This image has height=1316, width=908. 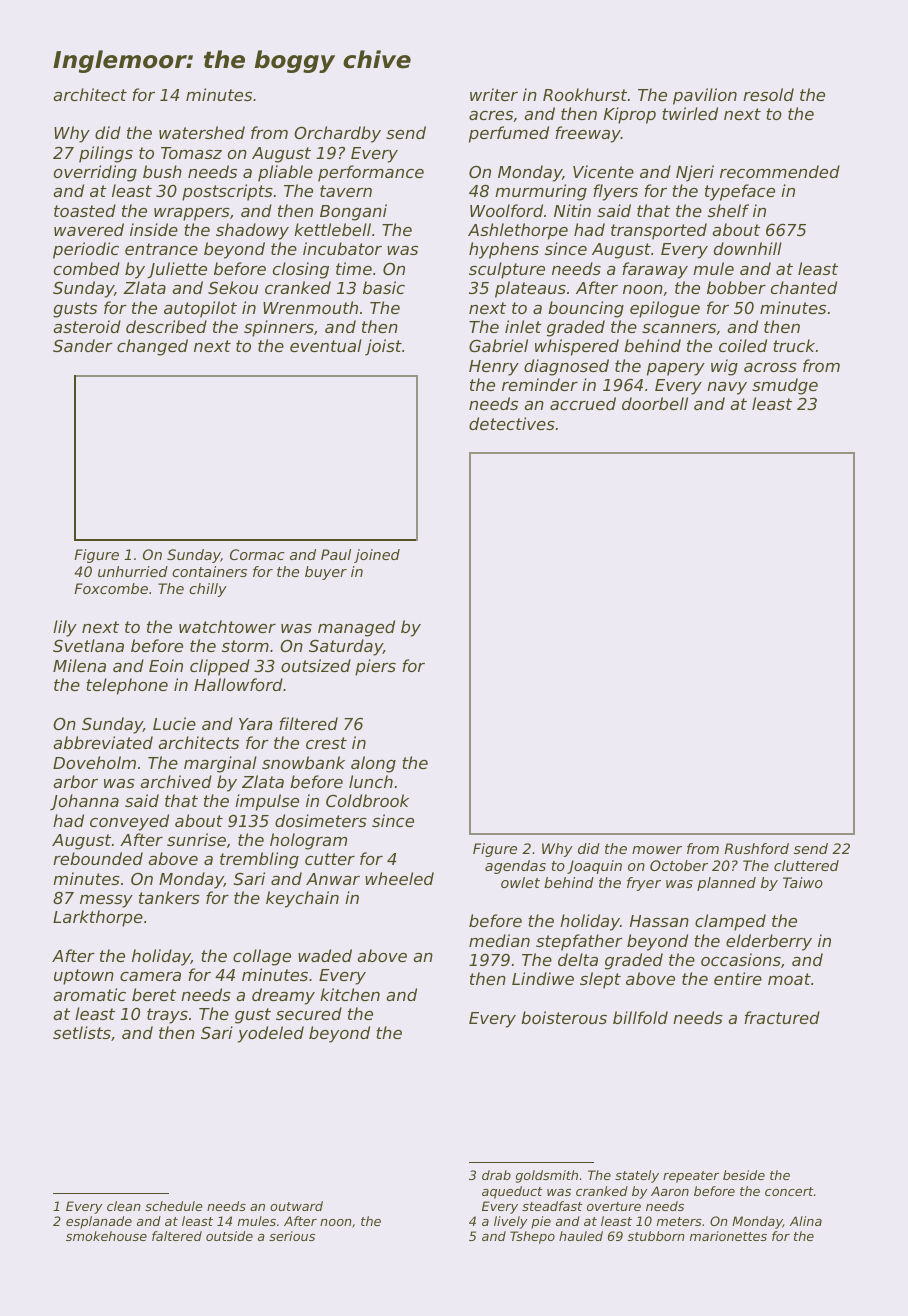 I want to click on fractured, so click(x=782, y=1017).
